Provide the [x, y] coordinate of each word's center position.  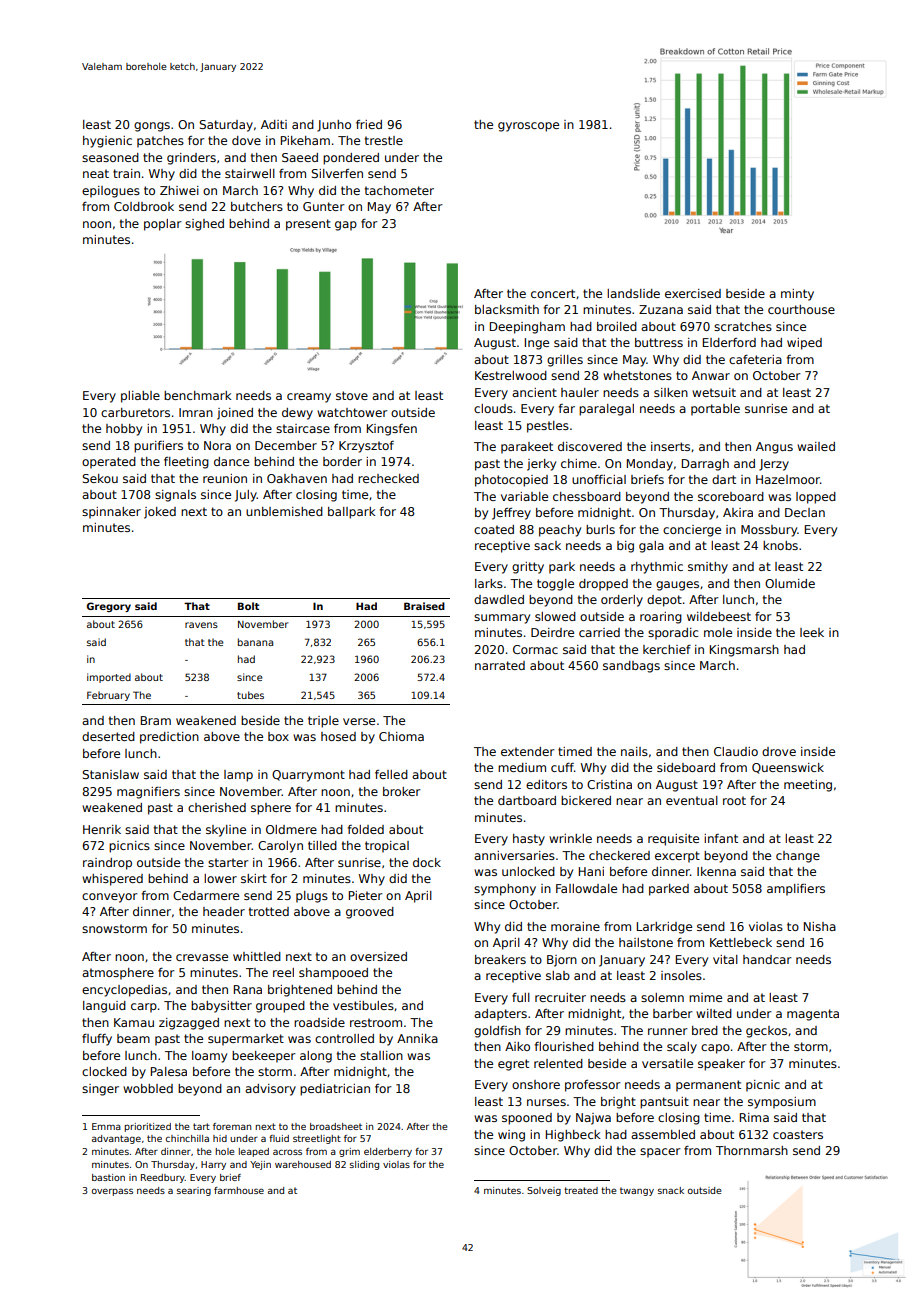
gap [346, 226]
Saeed [300, 157]
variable [524, 496]
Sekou [100, 478]
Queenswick [788, 768]
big [625, 547]
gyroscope [528, 127]
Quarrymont [308, 776]
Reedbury [163, 1178]
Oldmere [291, 829]
